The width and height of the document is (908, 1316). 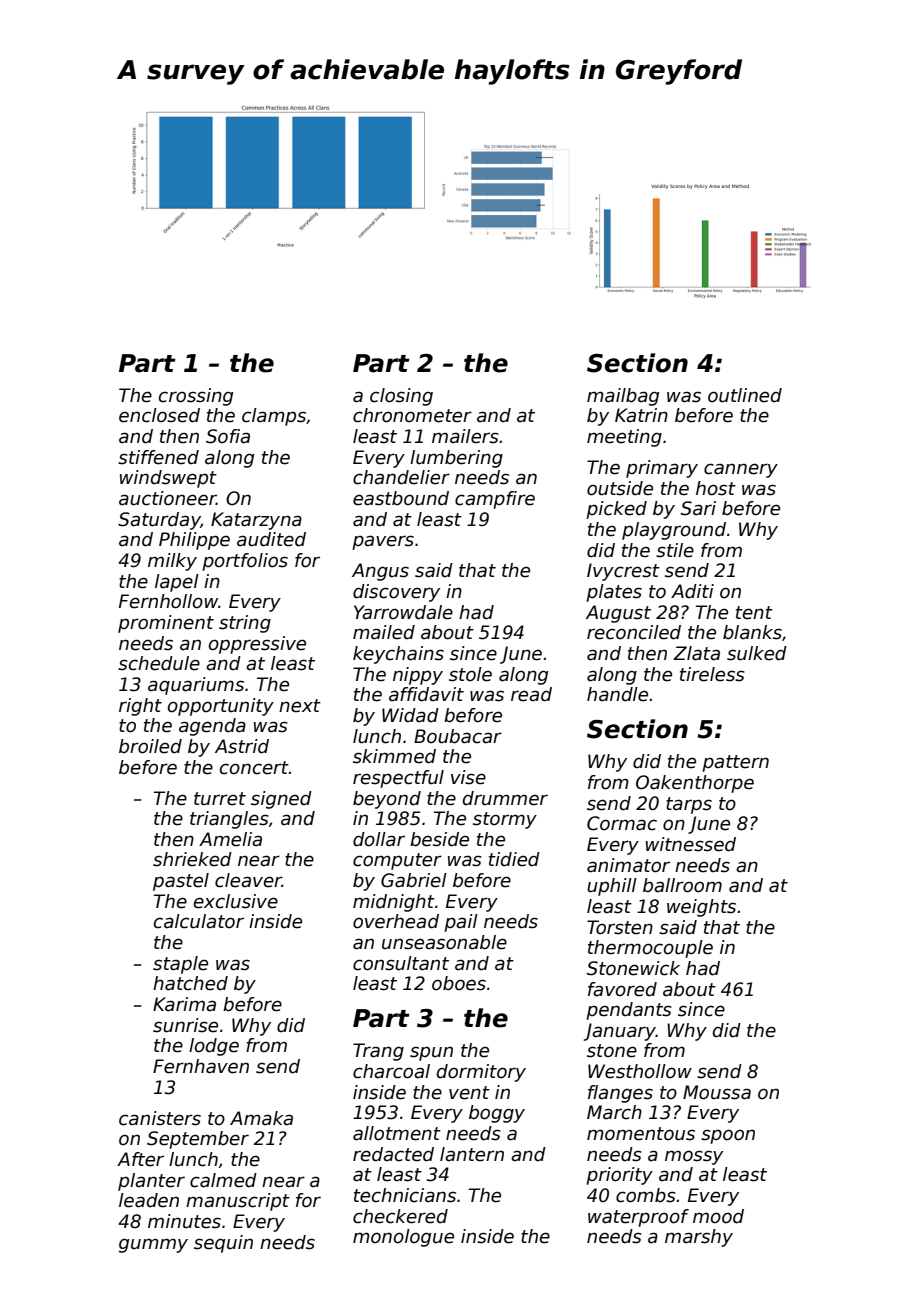 What do you see at coordinates (236, 901) in the document?
I see `exclusive` at bounding box center [236, 901].
